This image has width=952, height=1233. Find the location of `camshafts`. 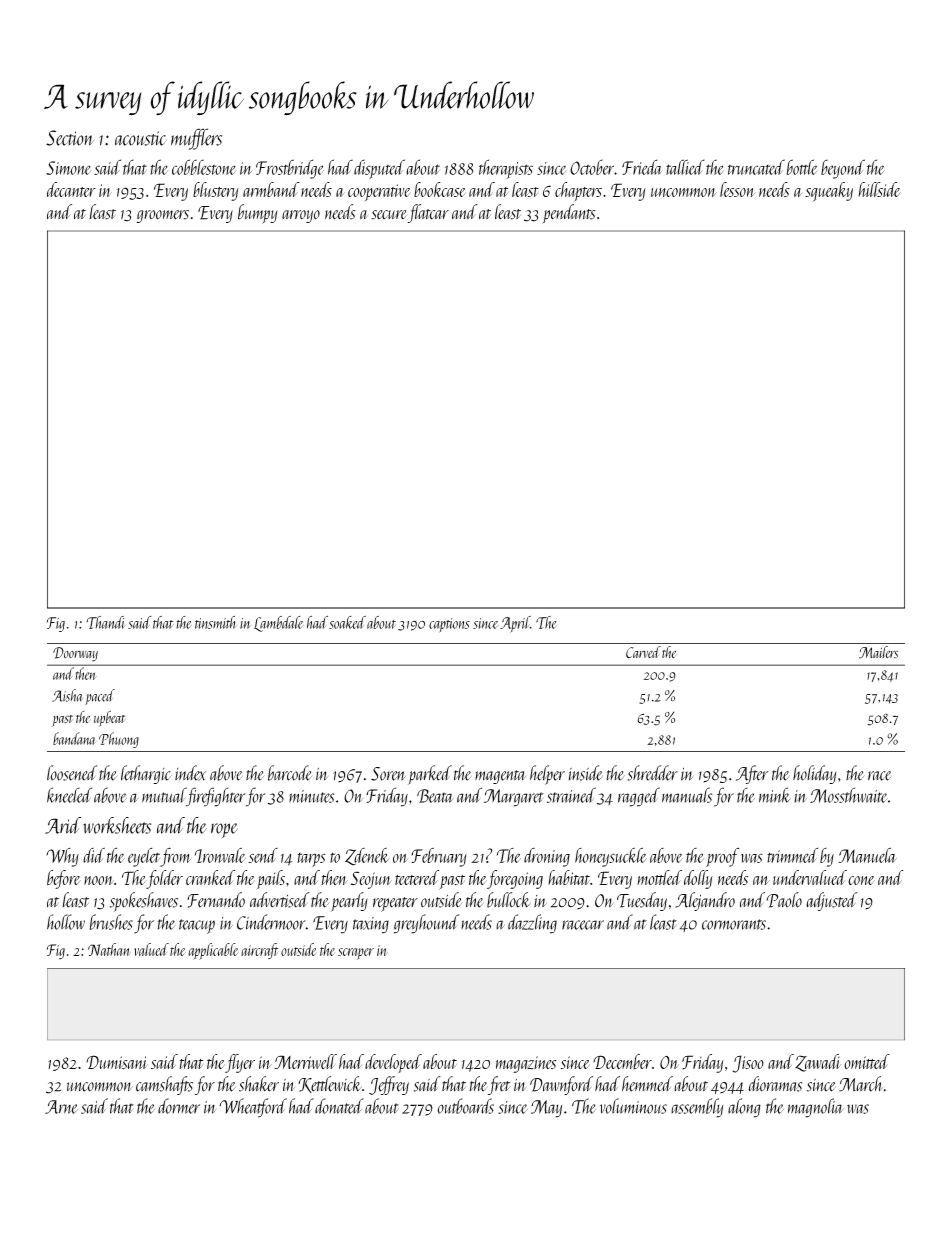

camshafts is located at coordinates (164, 1085).
